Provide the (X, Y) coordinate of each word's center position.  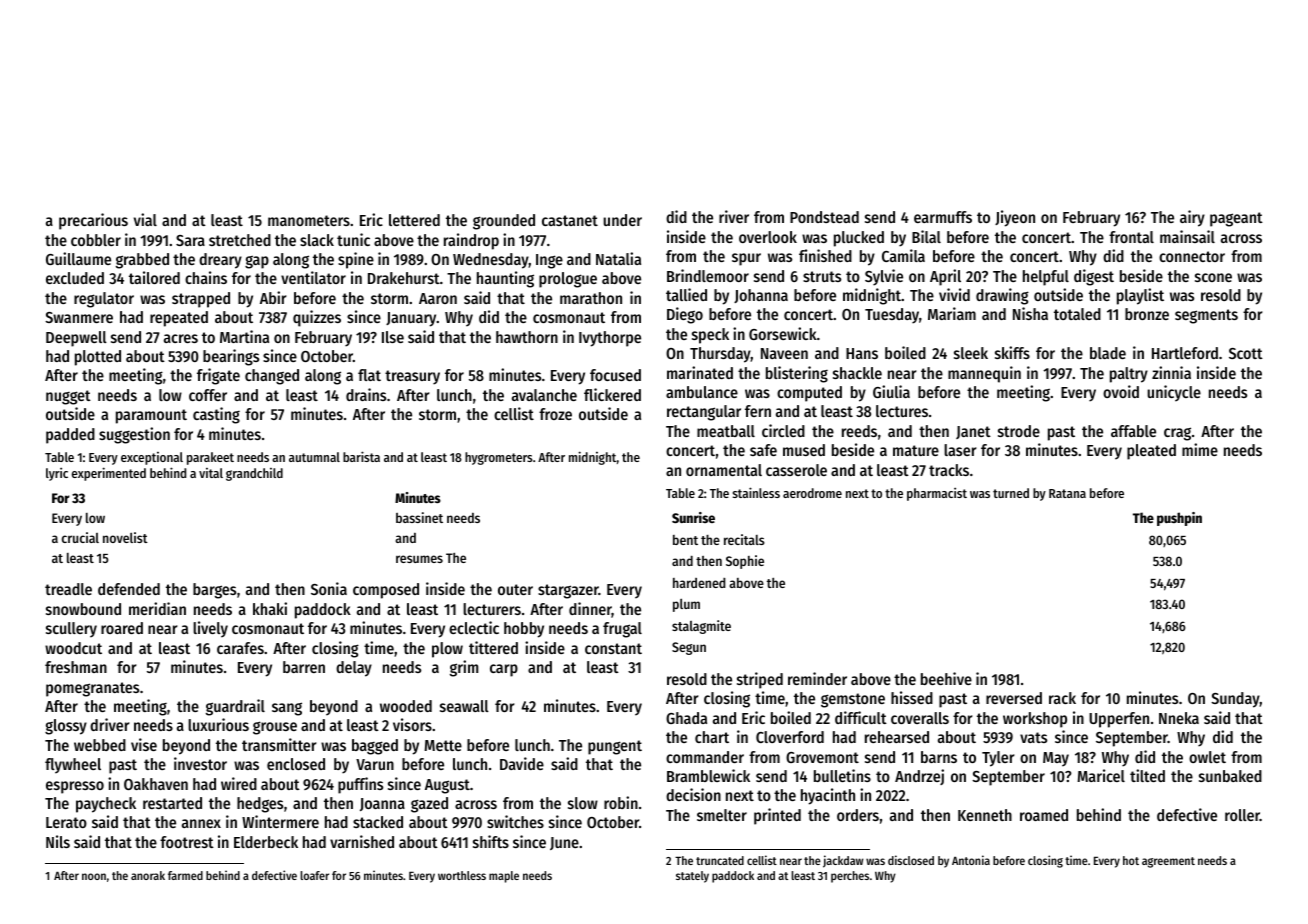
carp (504, 670)
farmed (185, 875)
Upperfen (1119, 720)
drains (366, 394)
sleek (971, 353)
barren (304, 667)
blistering (797, 374)
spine (356, 260)
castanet (570, 220)
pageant (1236, 219)
